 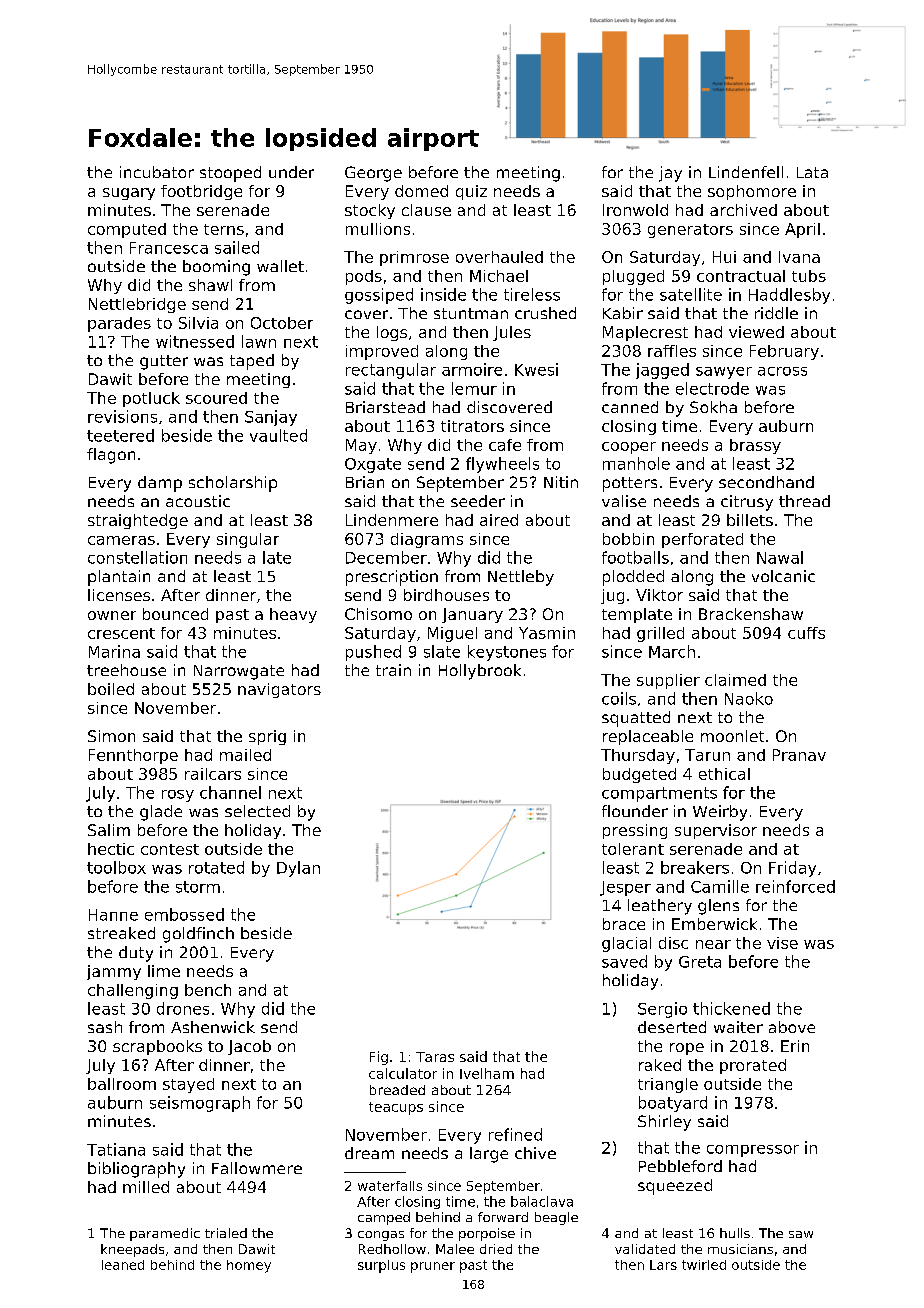 I want to click on stooped, so click(x=230, y=174).
